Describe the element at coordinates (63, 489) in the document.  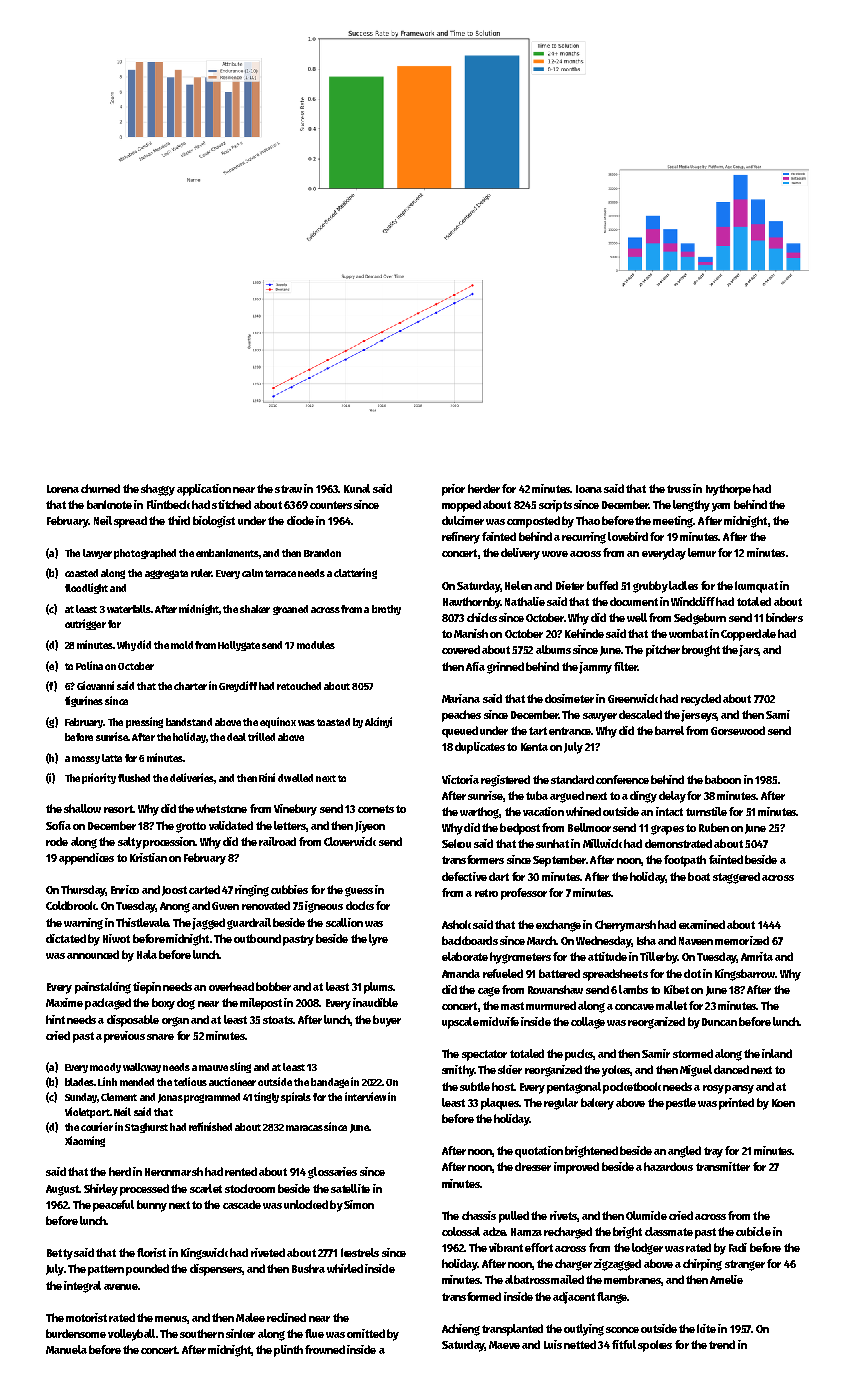
I see `Lorena` at that location.
